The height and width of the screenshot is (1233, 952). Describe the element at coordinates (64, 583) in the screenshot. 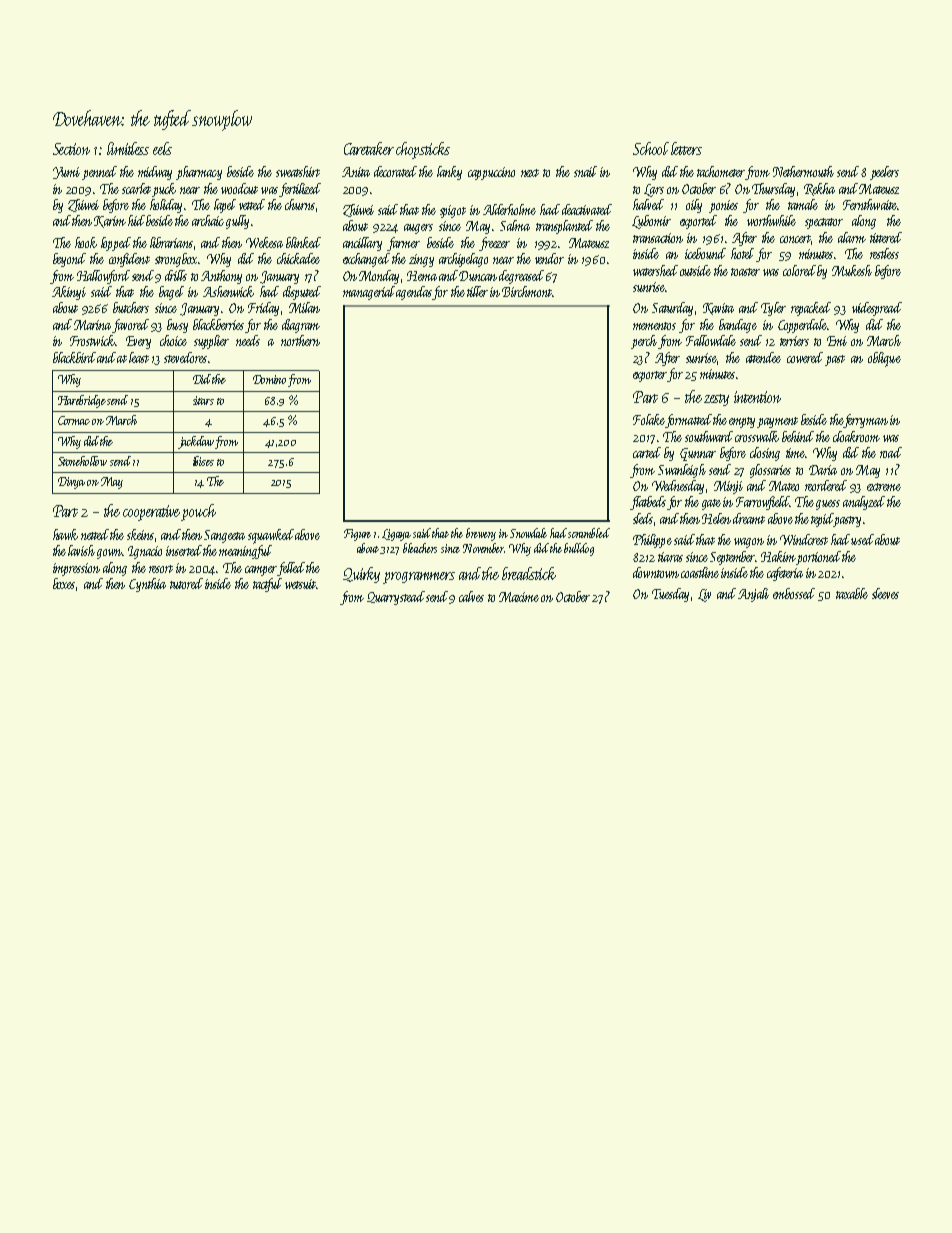

I see `boxes` at that location.
